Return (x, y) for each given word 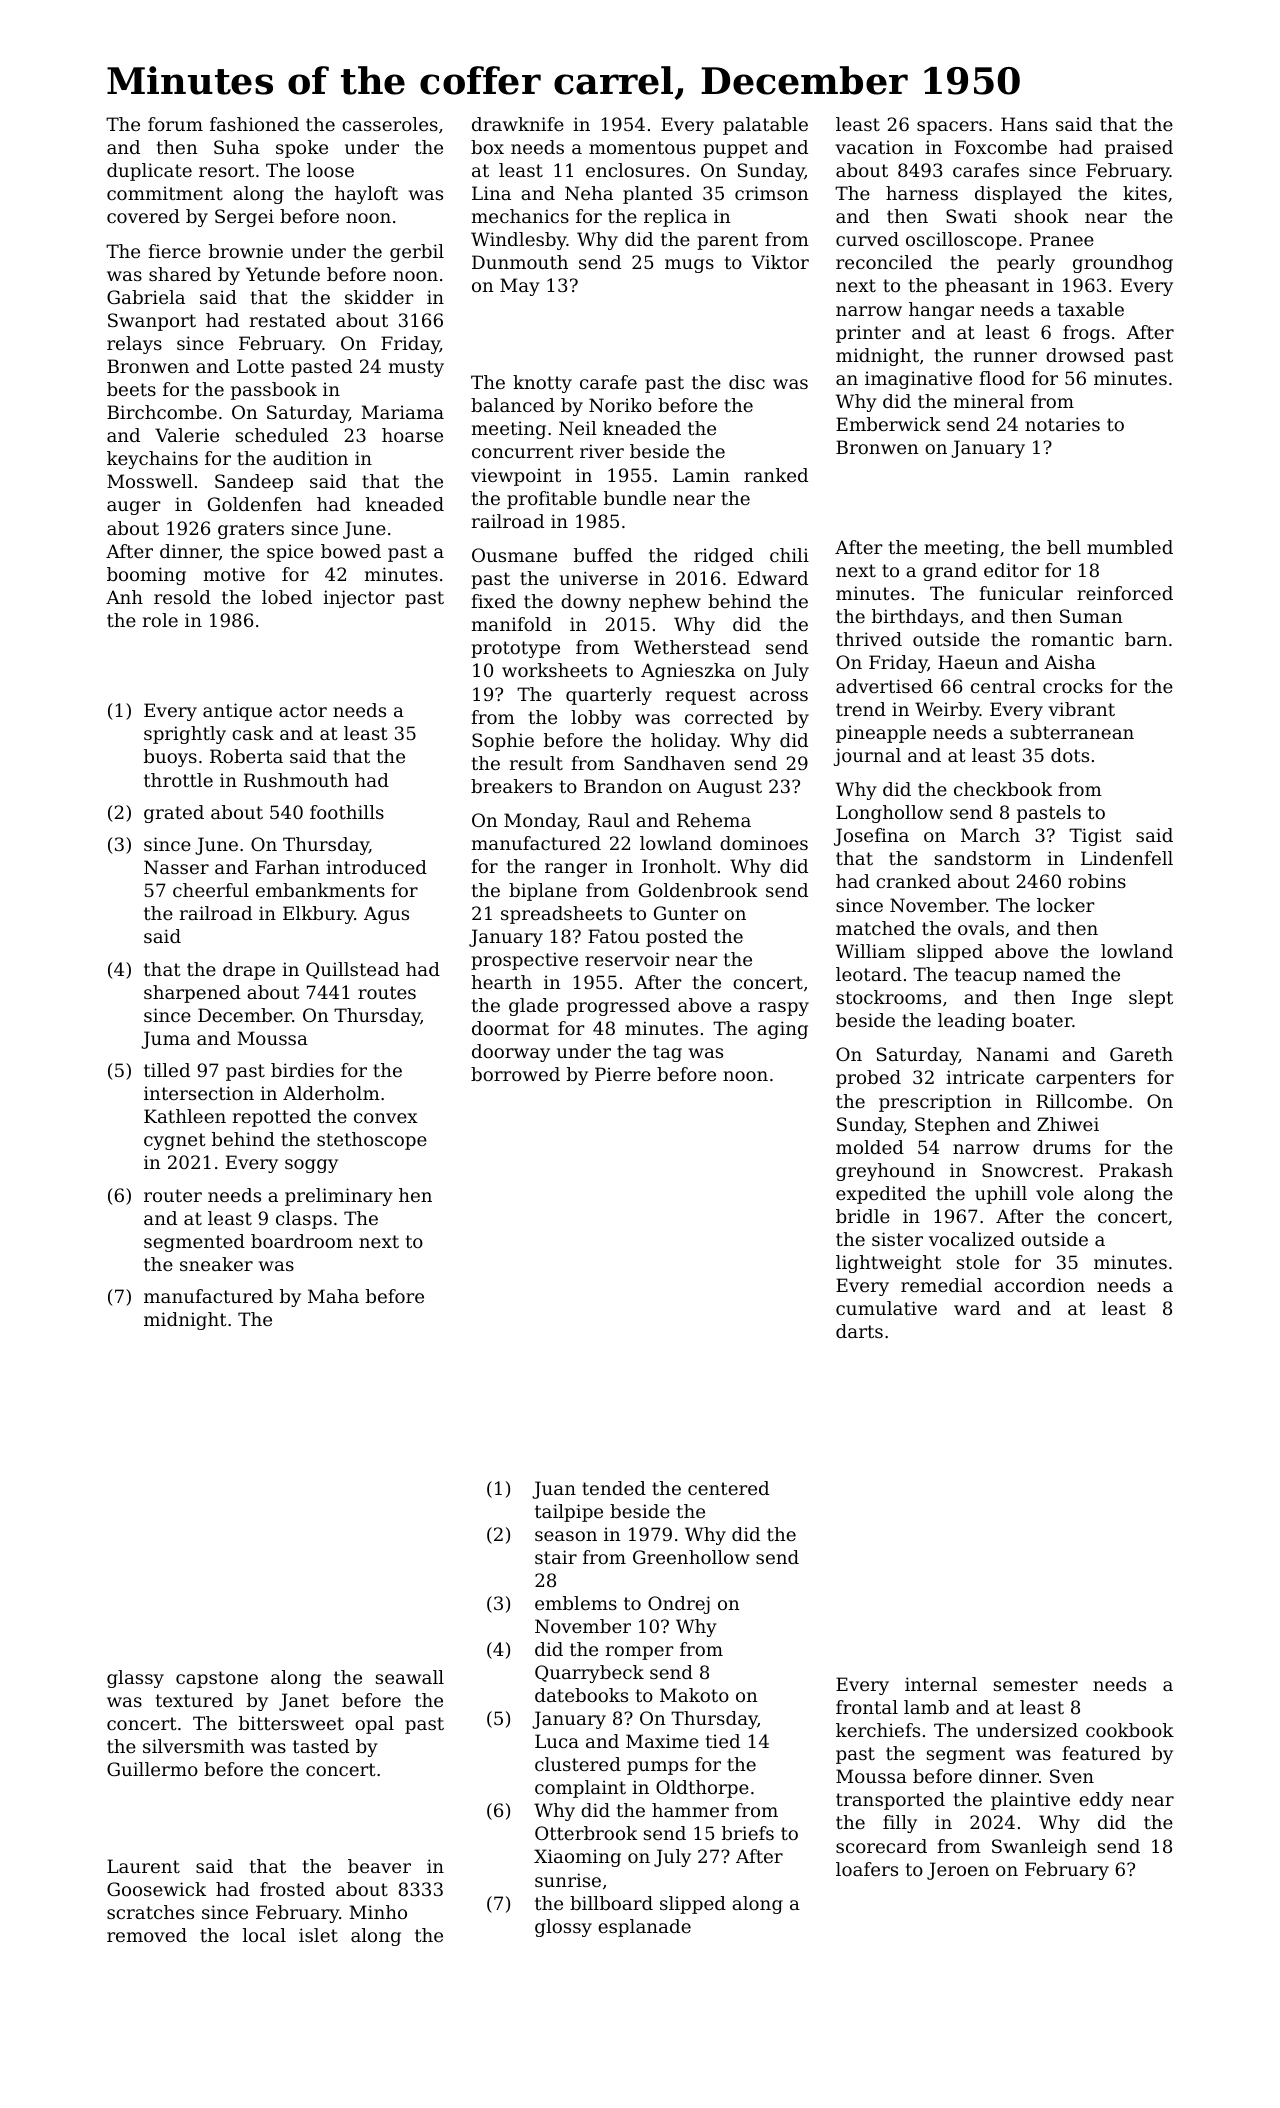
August (729, 788)
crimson (772, 193)
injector (359, 599)
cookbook (1130, 1730)
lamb (926, 1707)
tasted (321, 1746)
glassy (135, 1679)
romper (640, 1653)
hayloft (366, 195)
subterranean (1072, 732)
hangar (941, 311)
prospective (524, 961)
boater (1042, 1020)
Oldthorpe (702, 1789)
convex (386, 1118)
